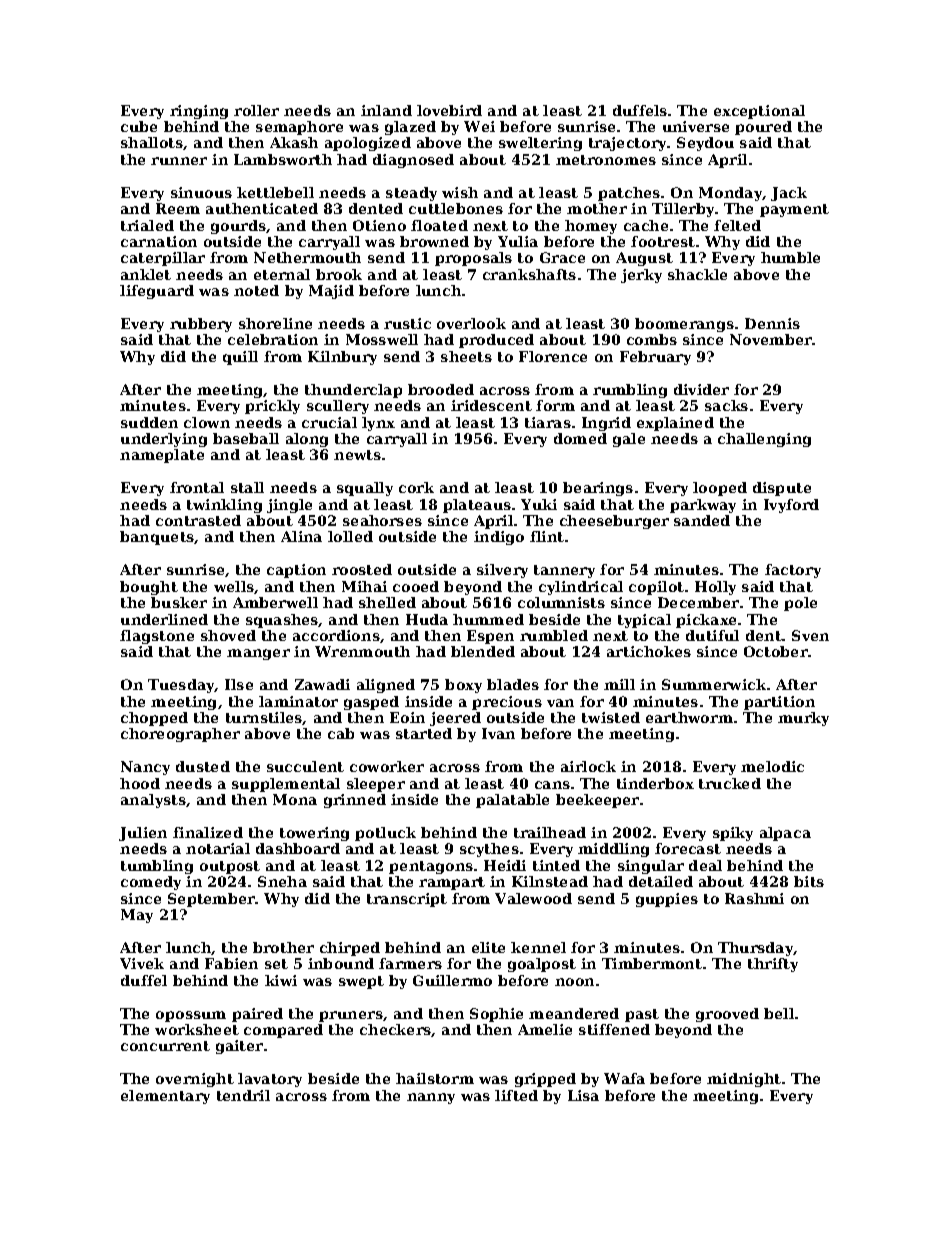 Image resolution: width=952 pixels, height=1233 pixels. What do you see at coordinates (597, 801) in the page?
I see `beekeeper` at bounding box center [597, 801].
